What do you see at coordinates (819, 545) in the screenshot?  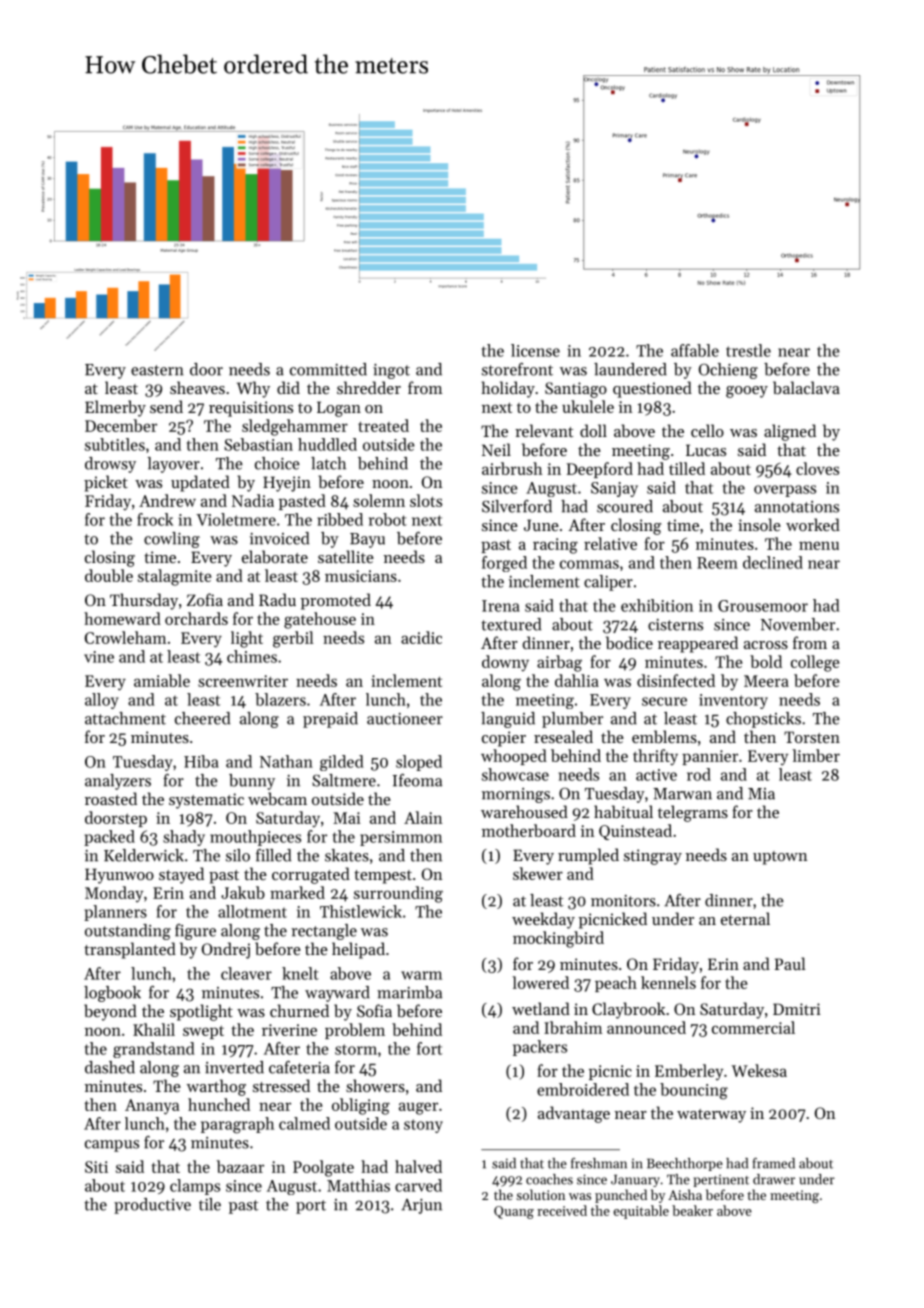 I see `menu` at bounding box center [819, 545].
